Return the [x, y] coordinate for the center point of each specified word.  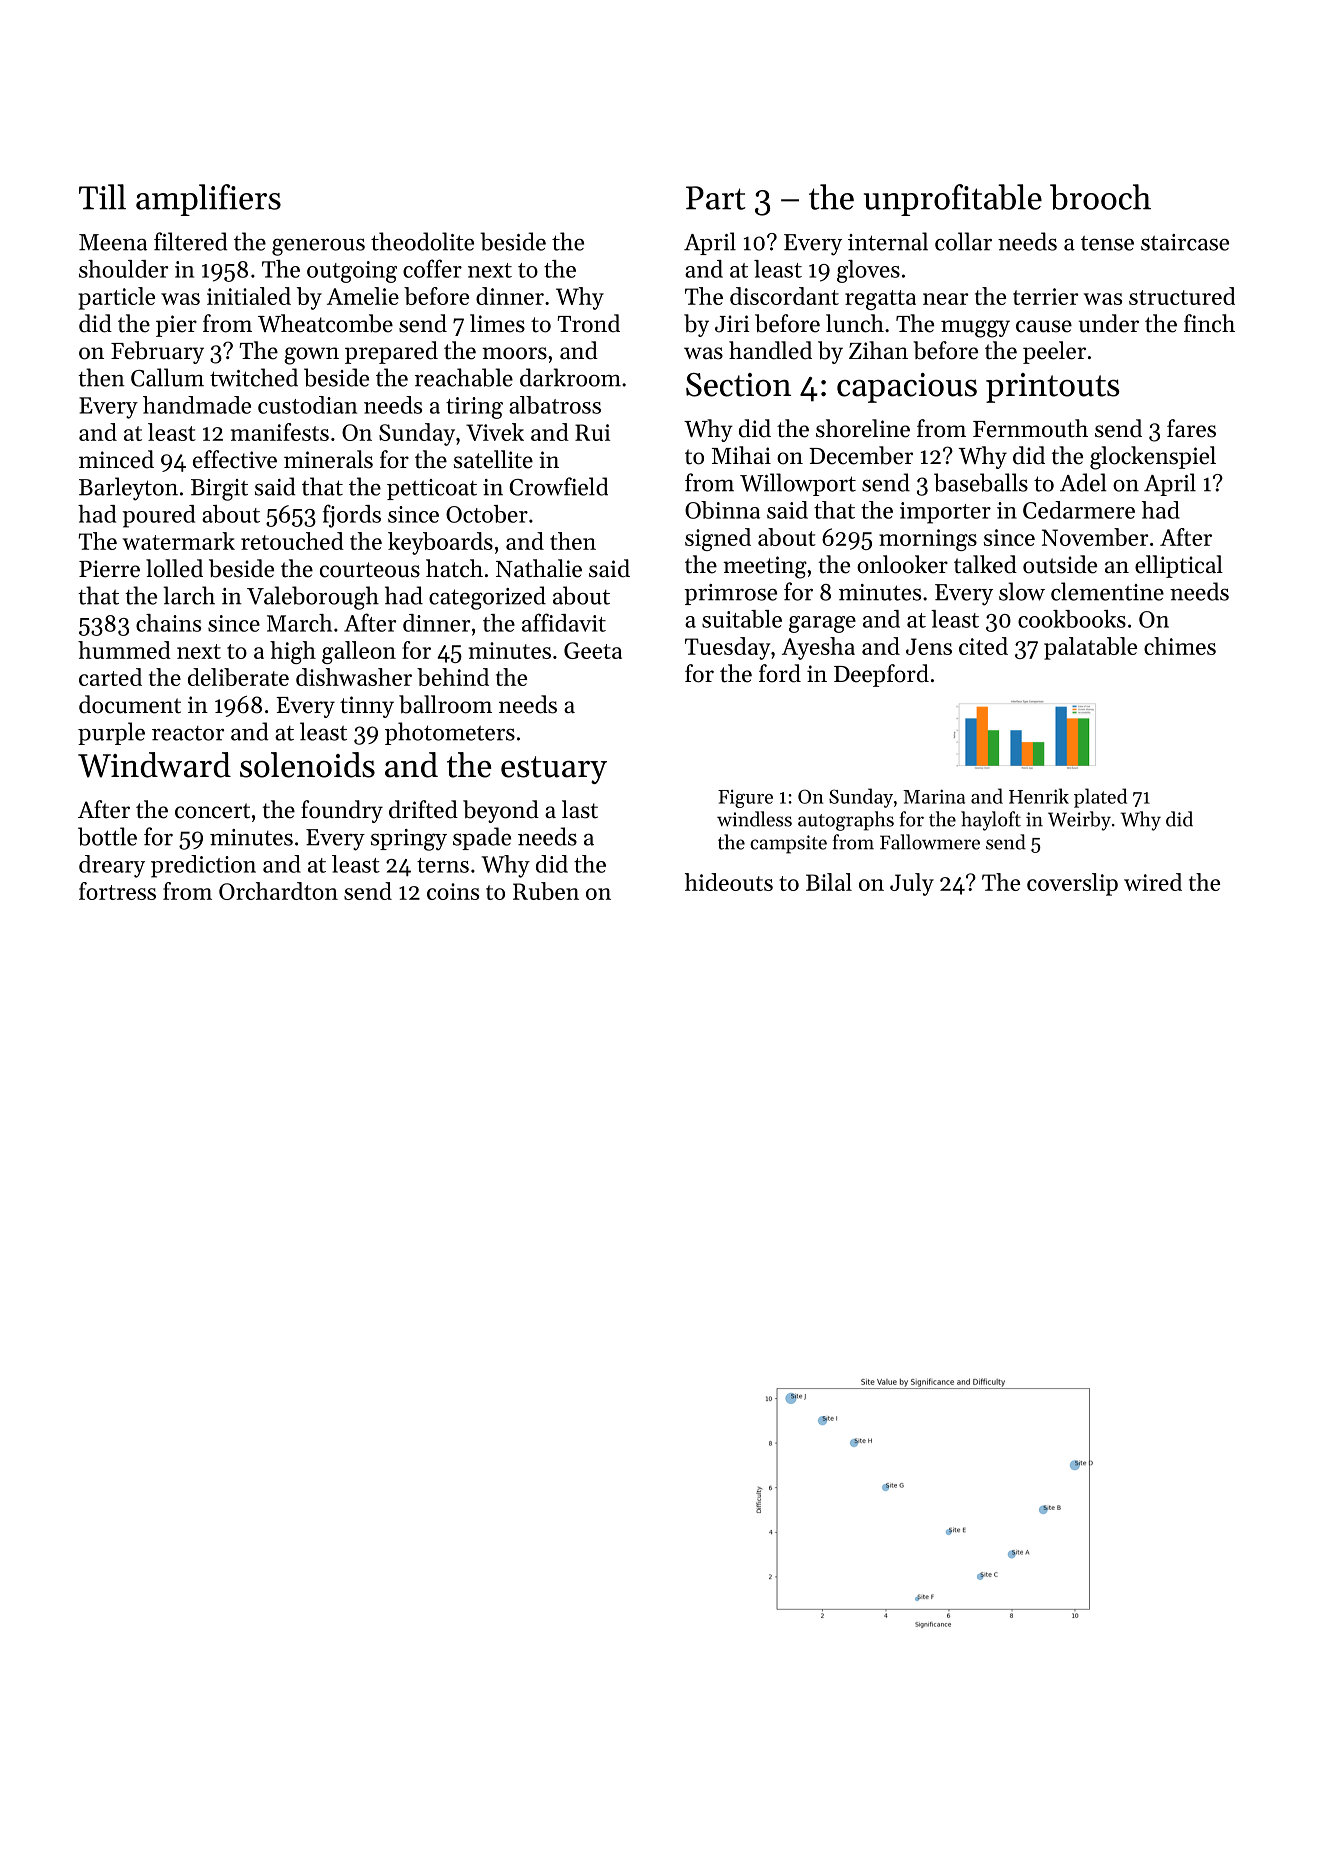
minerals [328, 459]
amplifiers [208, 200]
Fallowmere [930, 842]
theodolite [422, 241]
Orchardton [278, 891]
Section [738, 385]
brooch [1100, 197]
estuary [554, 770]
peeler [1054, 352]
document [130, 704]
